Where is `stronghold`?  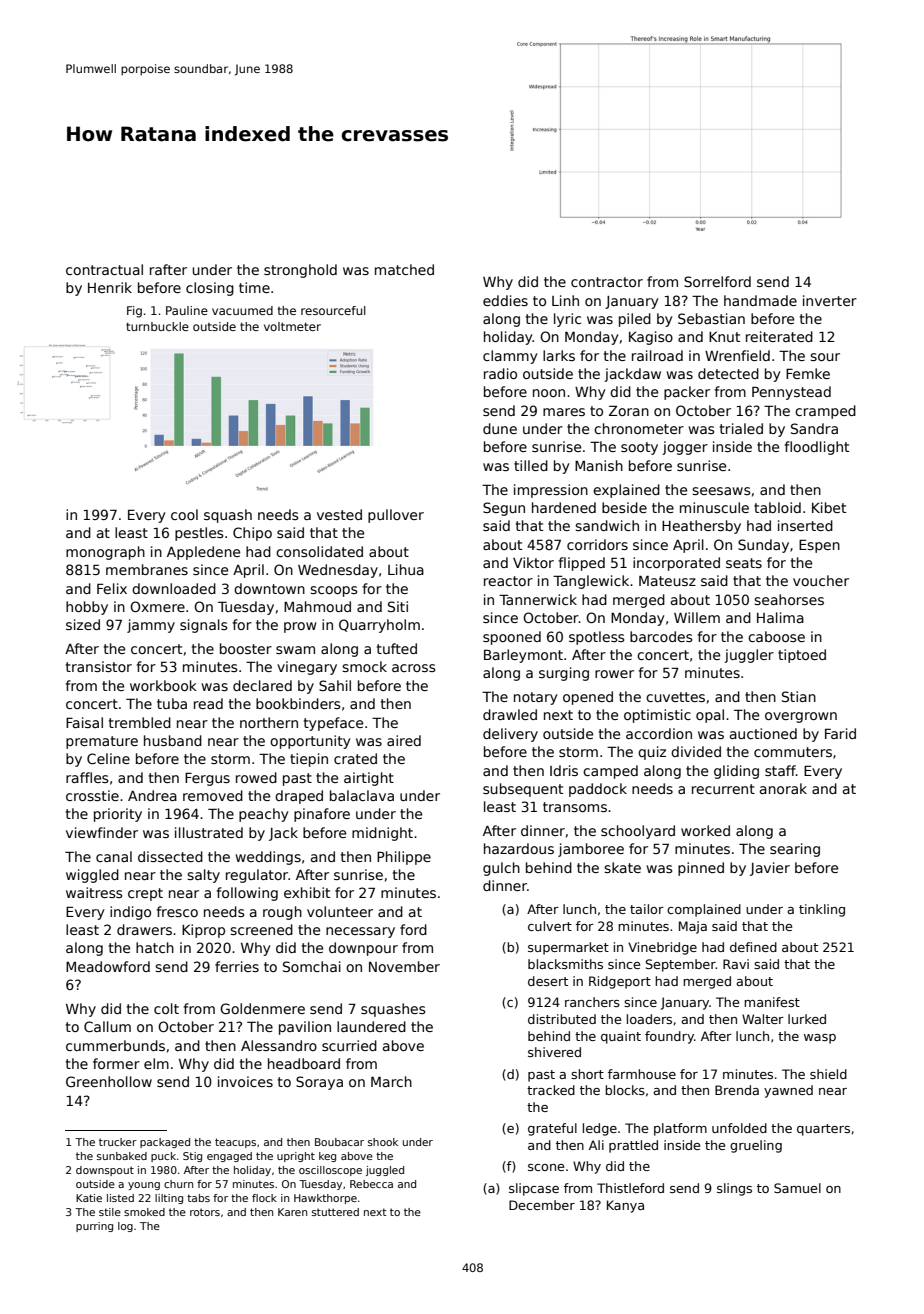
stronghold is located at coordinates (300, 271).
